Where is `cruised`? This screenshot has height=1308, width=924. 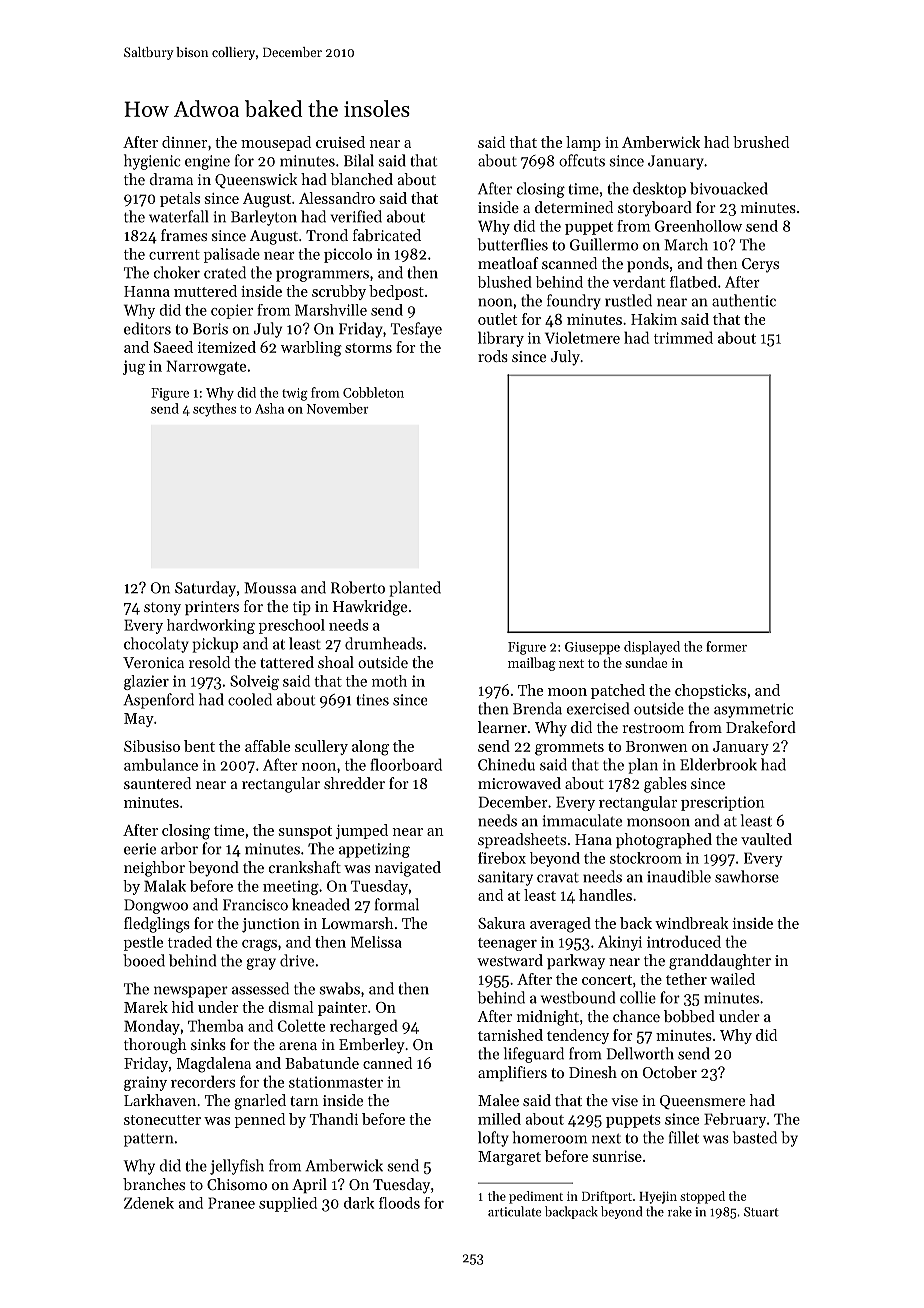 cruised is located at coordinates (340, 142).
